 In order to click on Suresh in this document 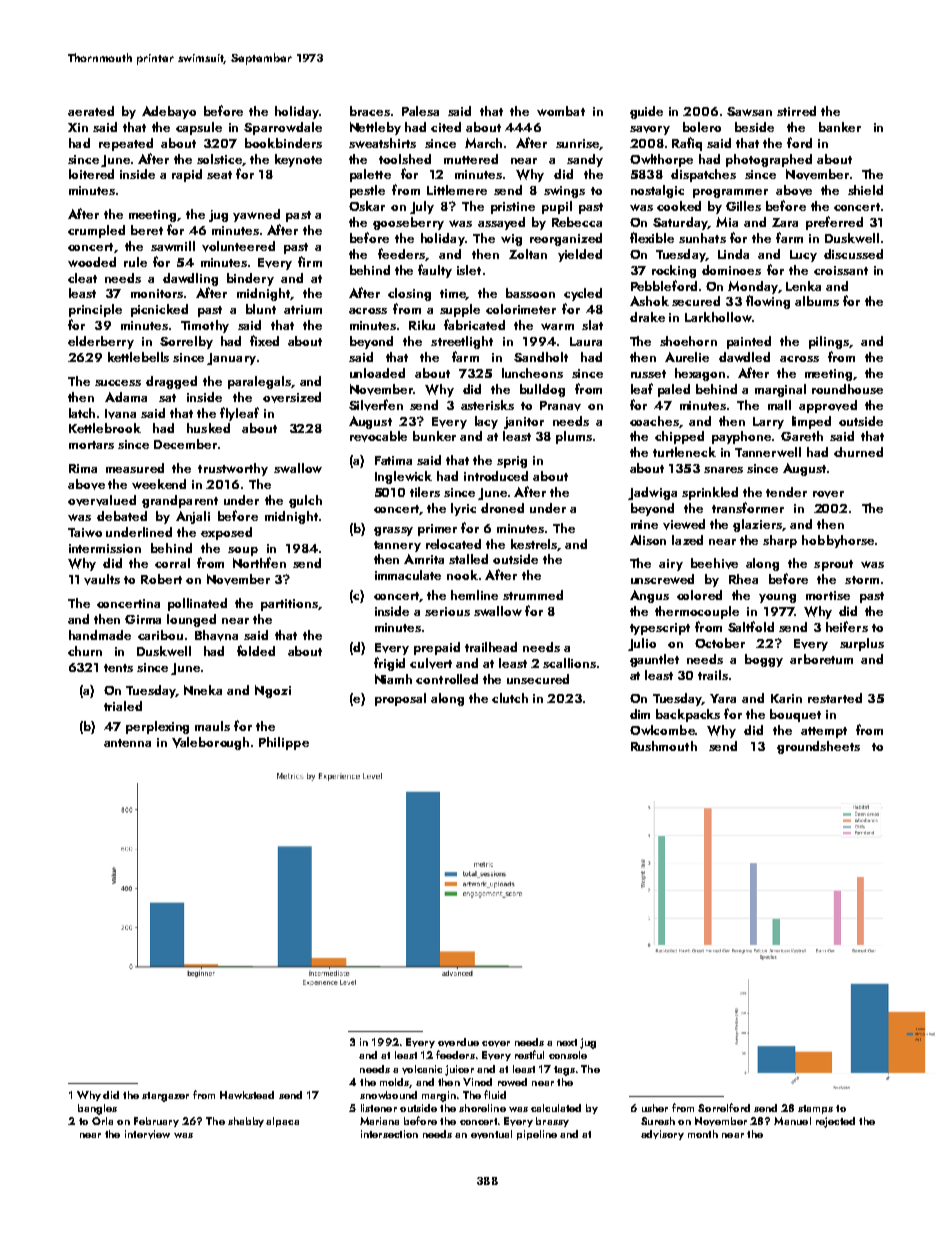, I will do `click(658, 1121)`.
